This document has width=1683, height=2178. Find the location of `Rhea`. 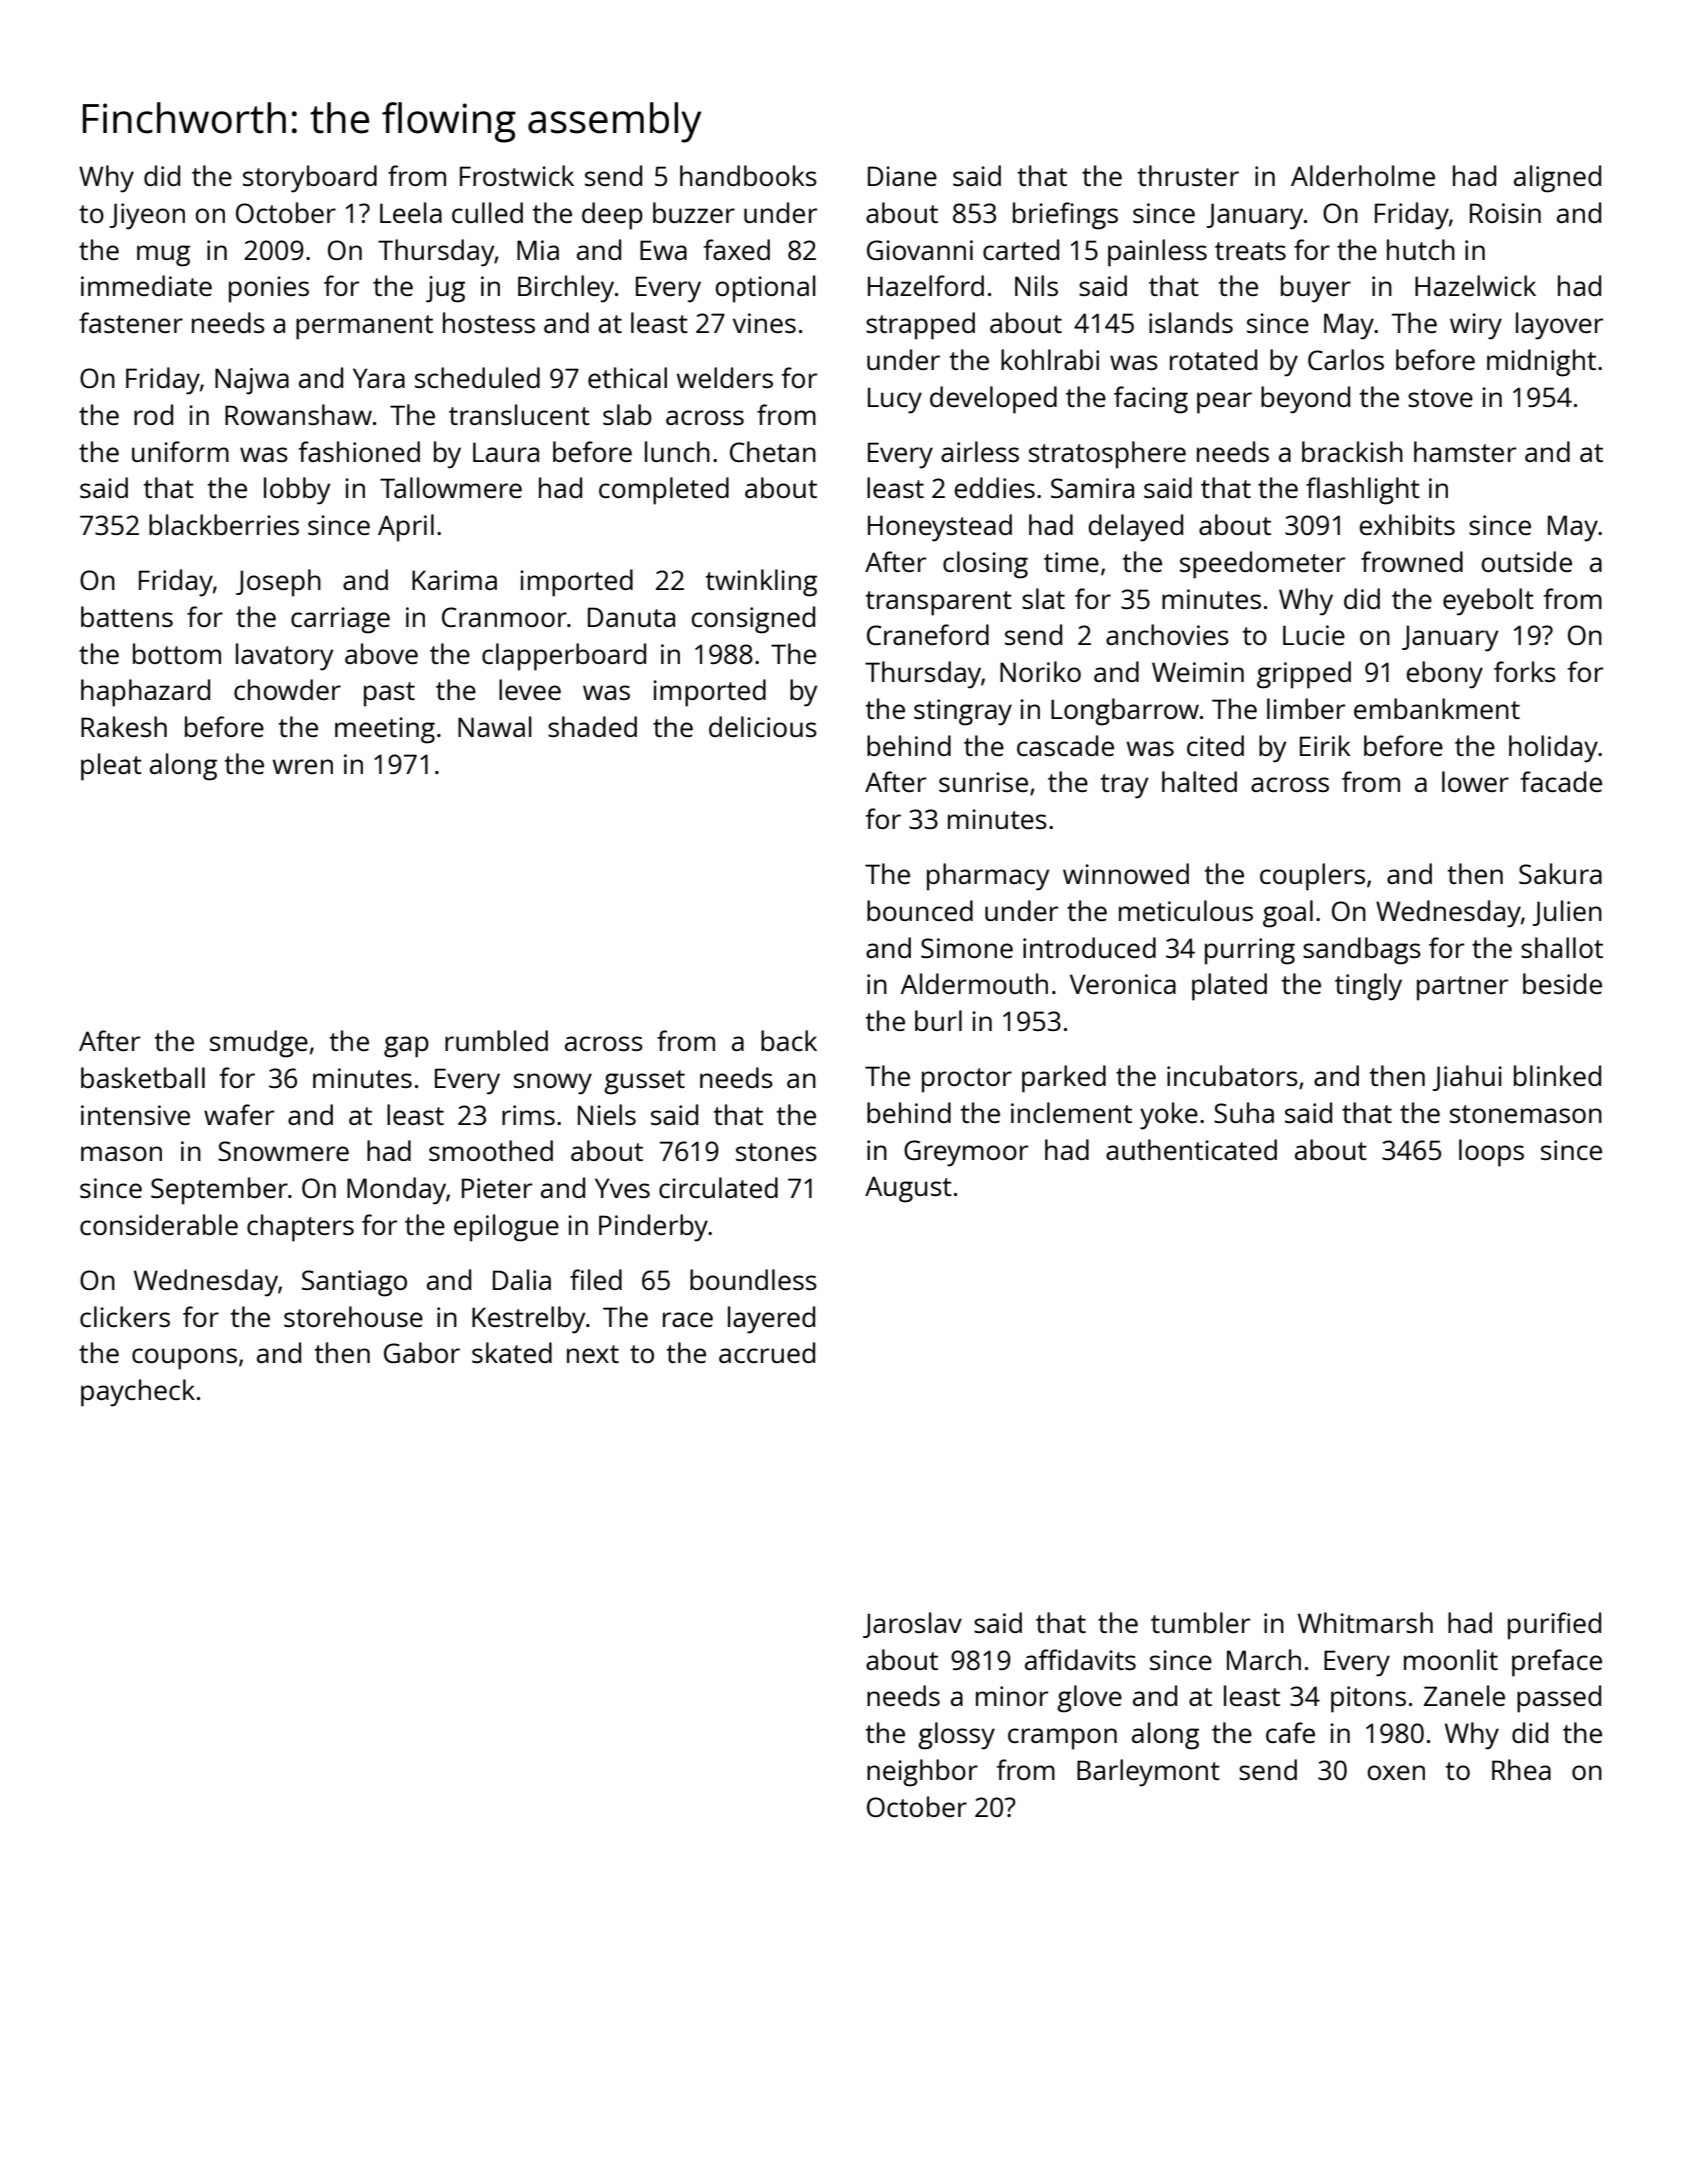

Rhea is located at coordinates (1521, 1769).
